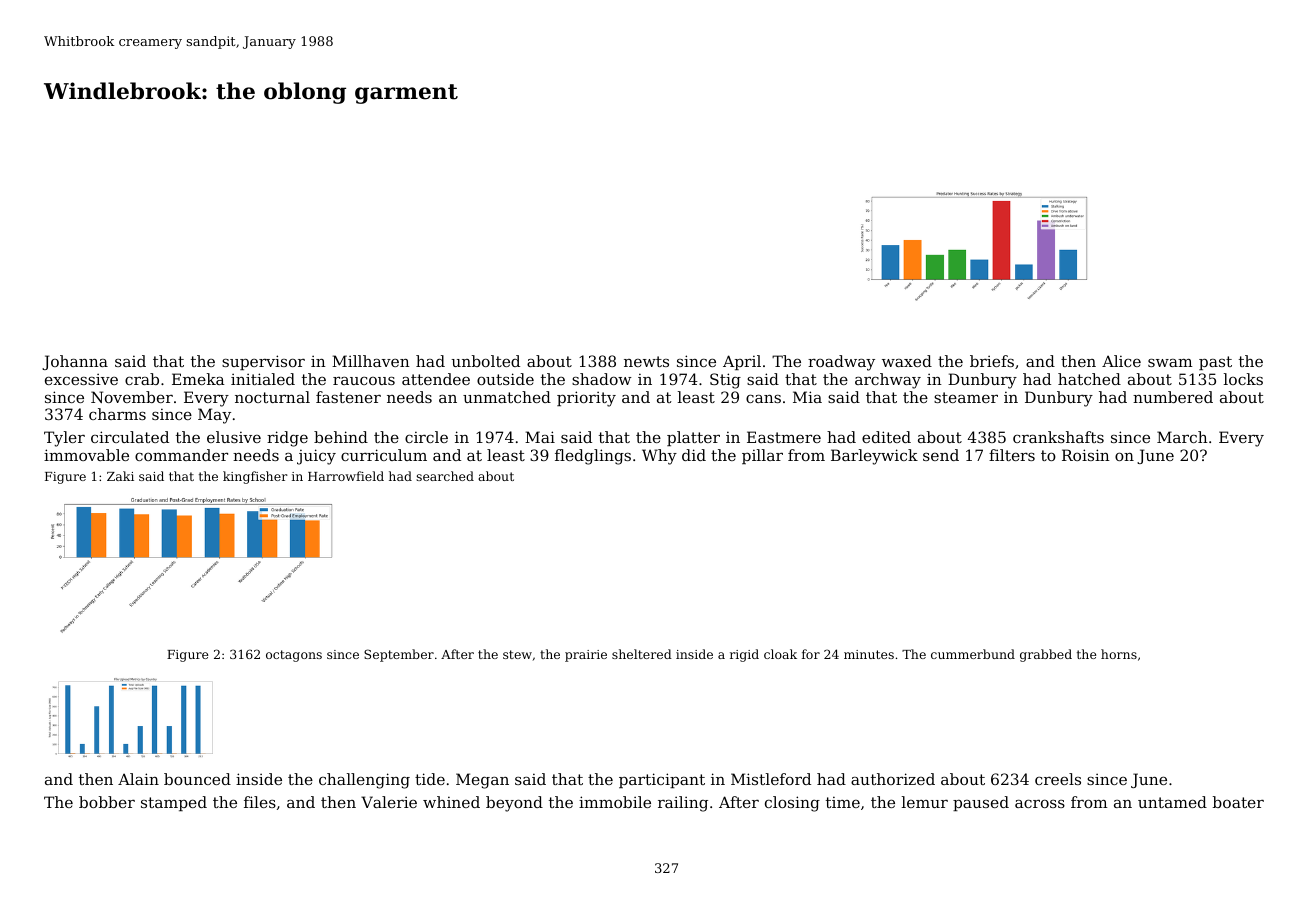  Describe the element at coordinates (1086, 455) in the screenshot. I see `Roisin` at that location.
